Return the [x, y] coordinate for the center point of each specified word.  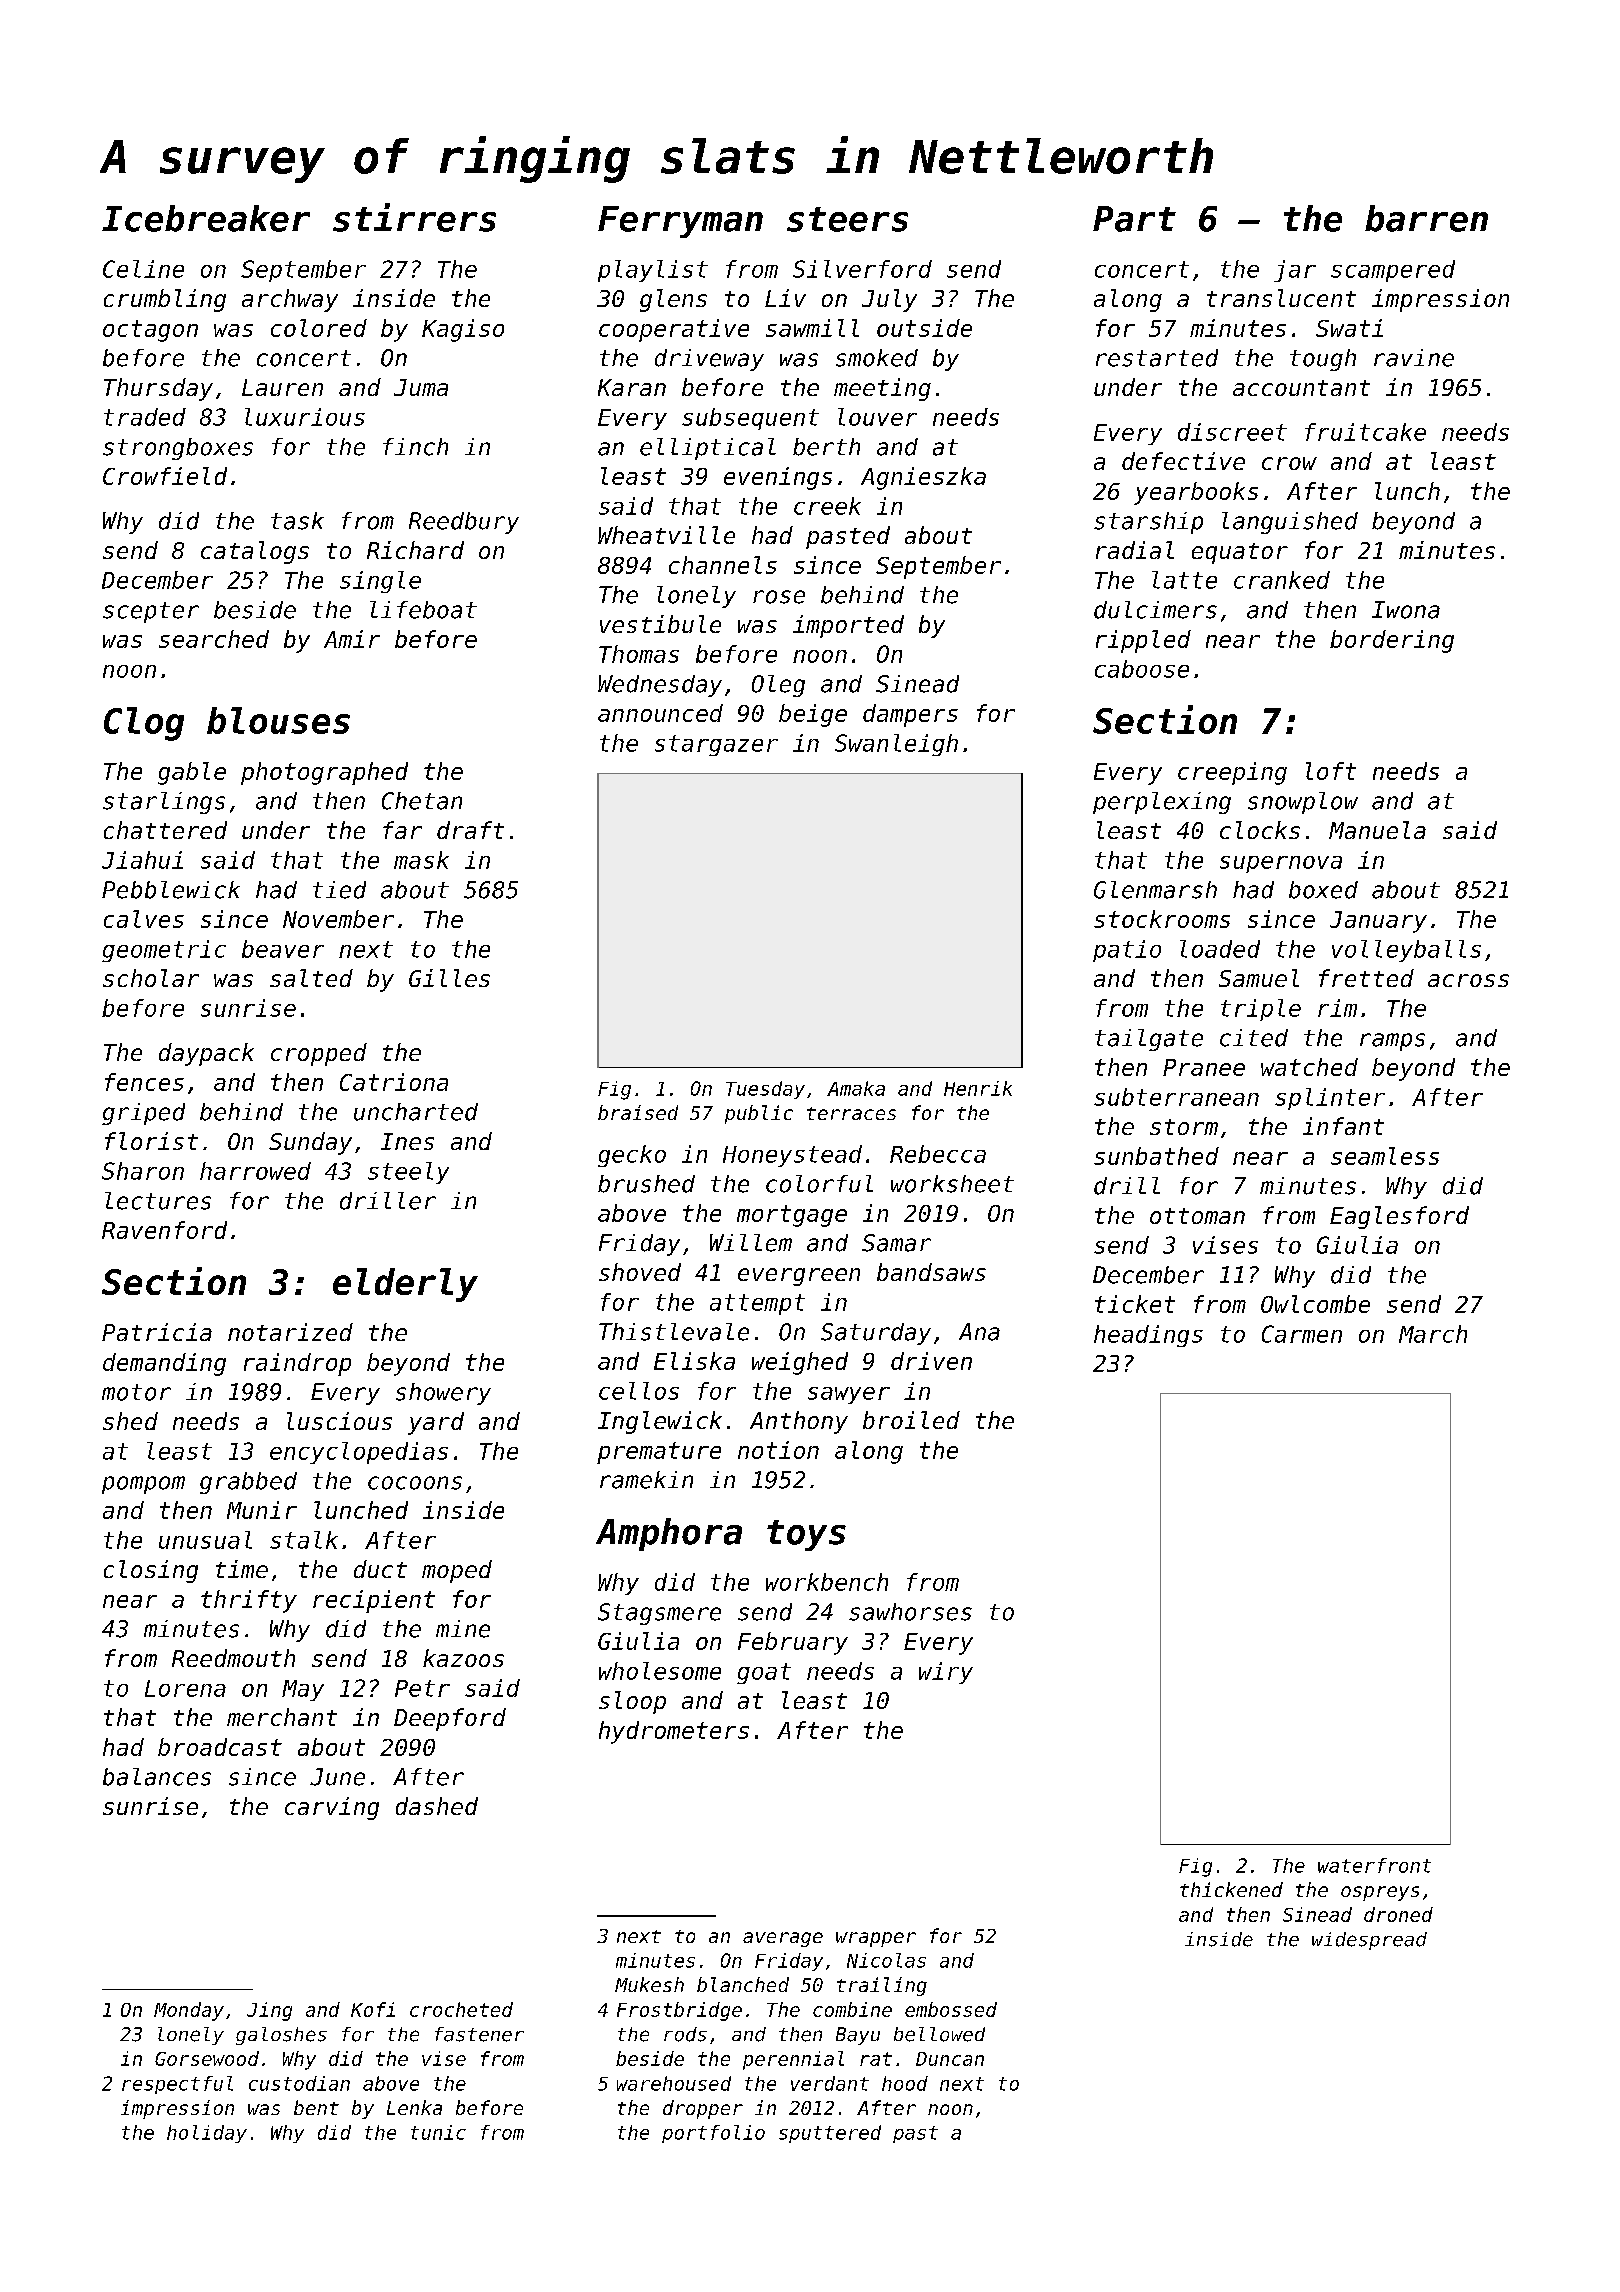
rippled [1143, 641]
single [380, 582]
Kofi [373, 2009]
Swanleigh [896, 745]
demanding [164, 1364]
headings [1148, 1336]
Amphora [669, 1534]
